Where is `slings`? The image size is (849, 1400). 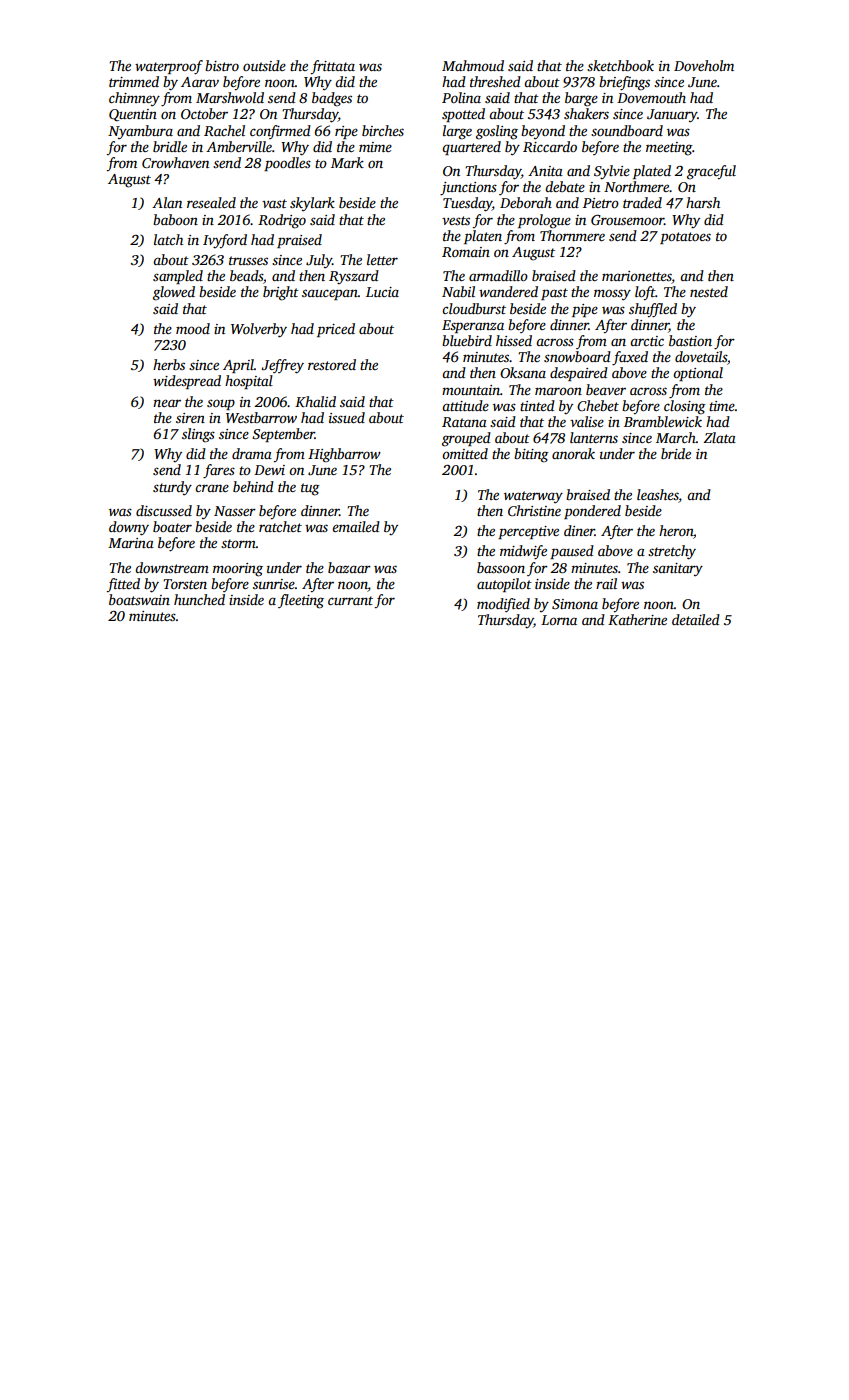
slings is located at coordinates (198, 435).
